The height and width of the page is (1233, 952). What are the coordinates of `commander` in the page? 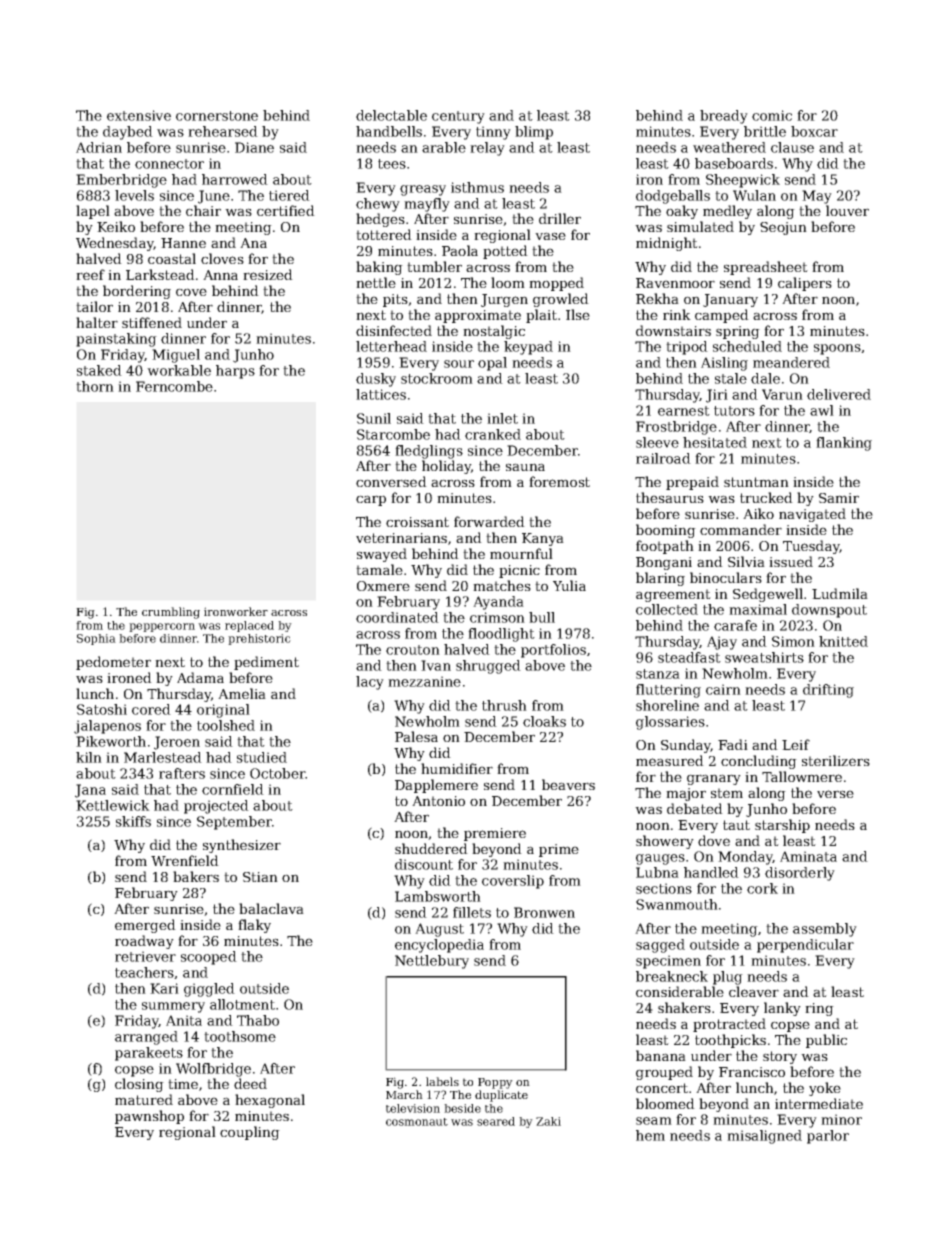 It's located at (741, 529).
